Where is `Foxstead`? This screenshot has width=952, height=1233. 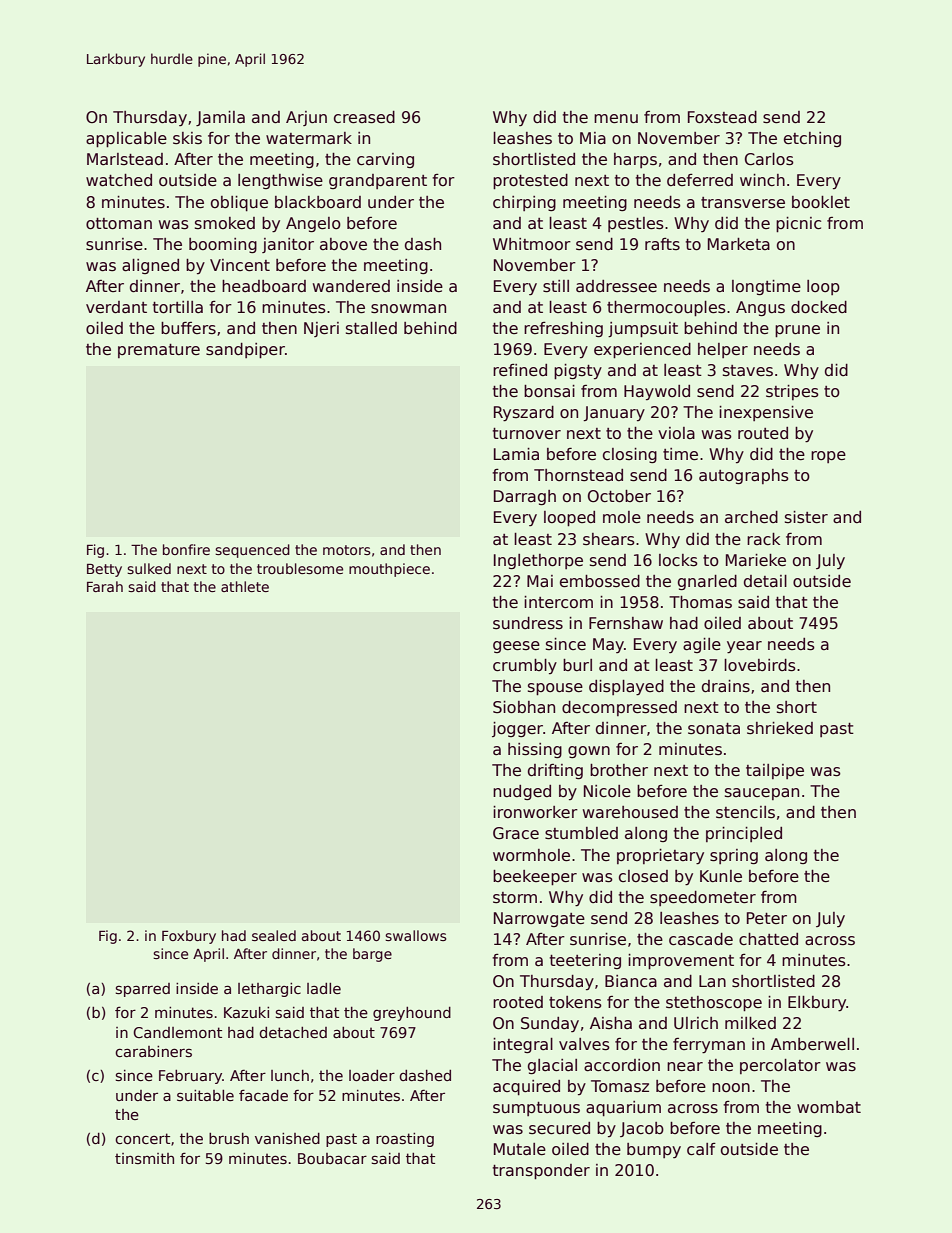
Foxstead is located at coordinates (722, 117).
